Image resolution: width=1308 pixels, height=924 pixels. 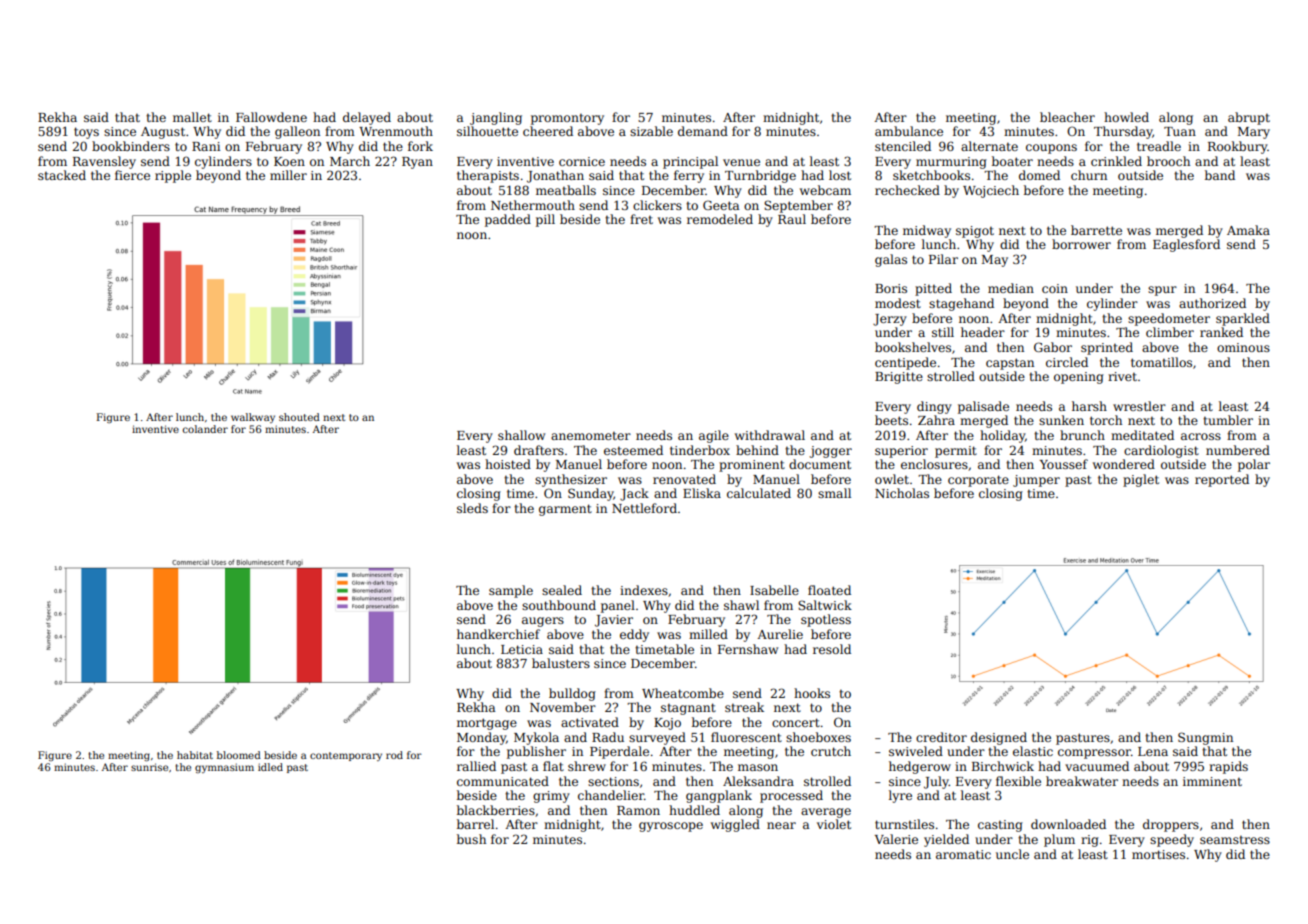 What do you see at coordinates (1003, 766) in the page?
I see `Birchwick` at bounding box center [1003, 766].
